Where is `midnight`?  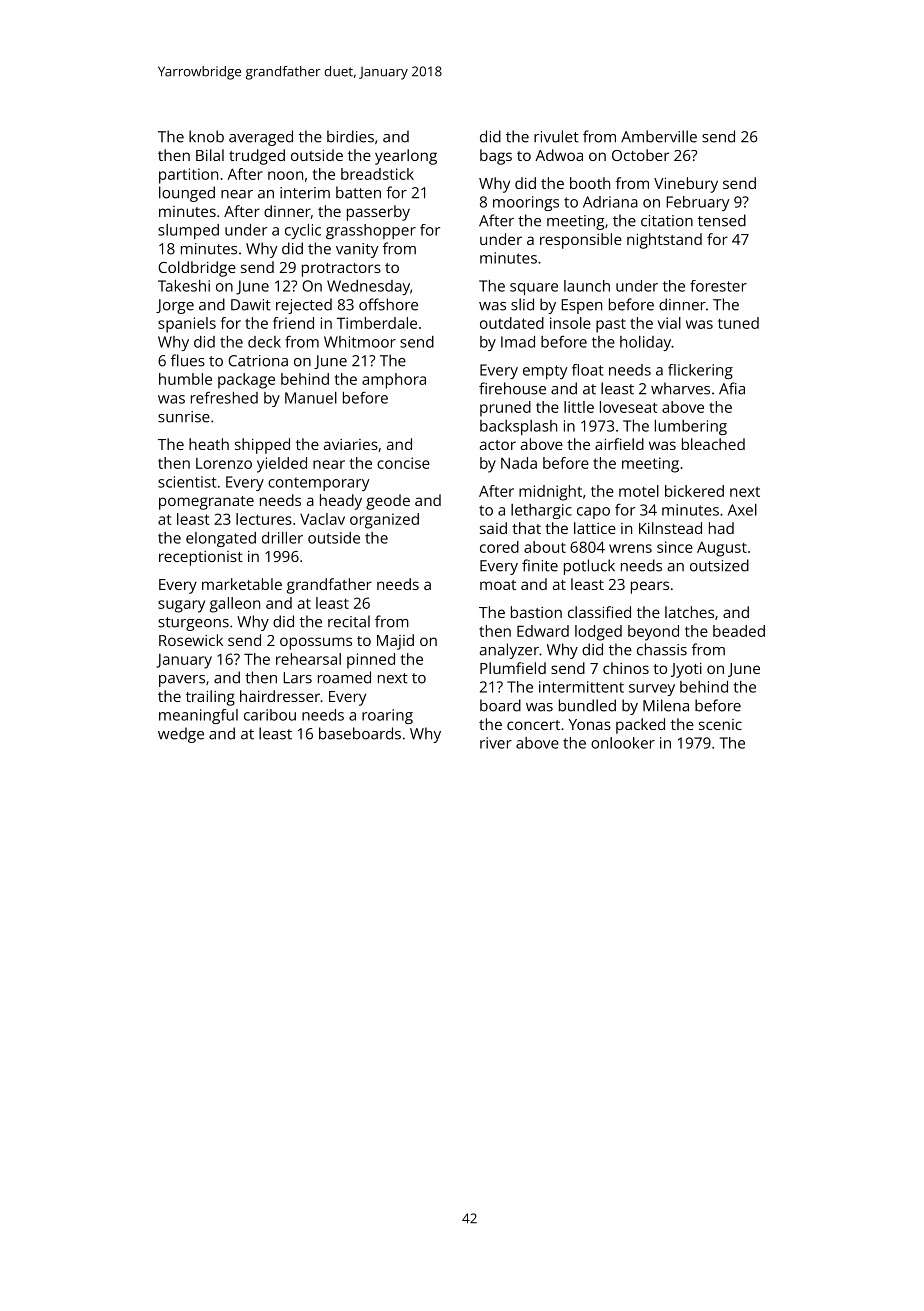 midnight is located at coordinates (550, 493).
